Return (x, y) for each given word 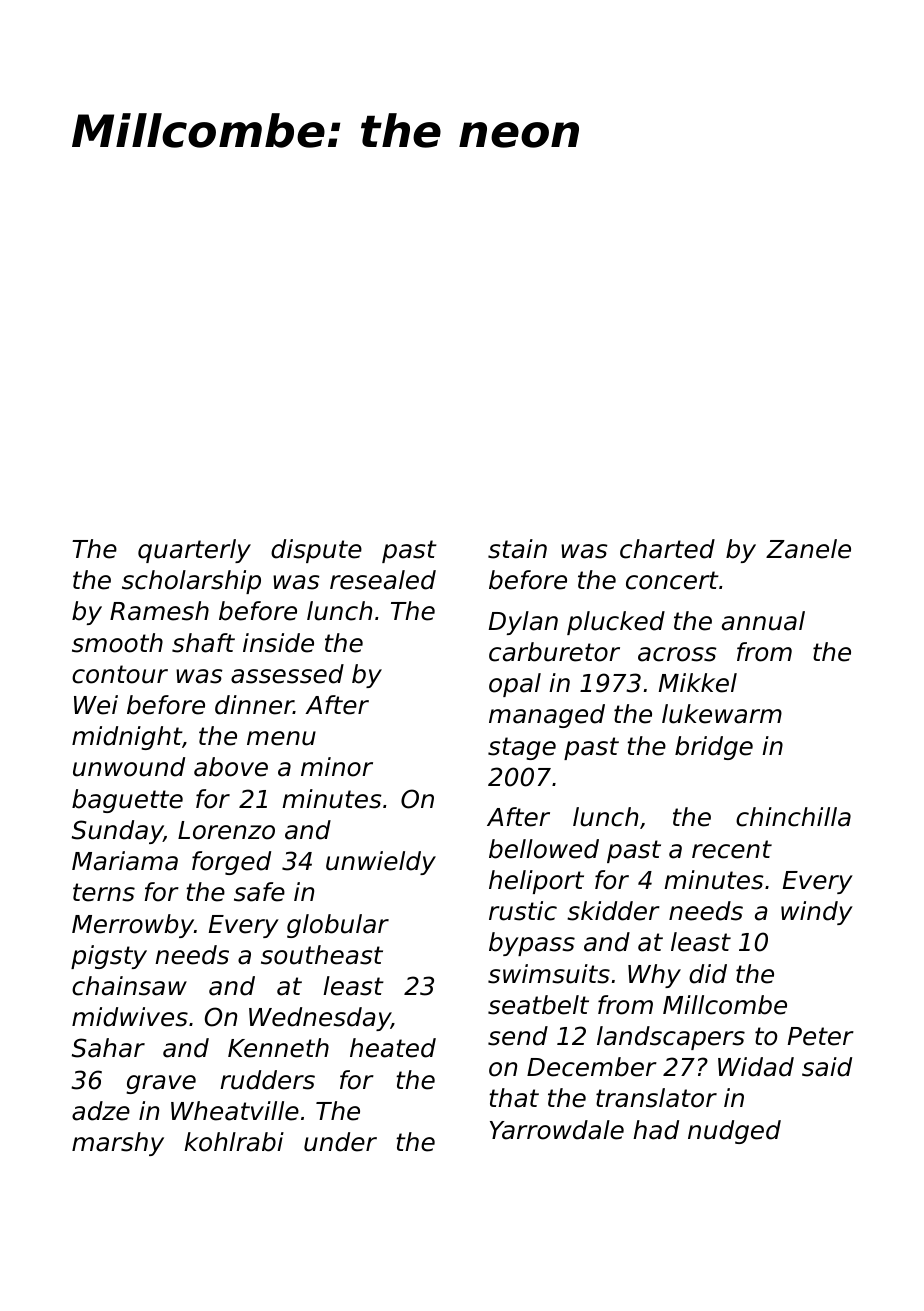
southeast (322, 955)
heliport (536, 882)
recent (732, 849)
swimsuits (549, 974)
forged (231, 863)
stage (522, 748)
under (340, 1142)
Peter (821, 1036)
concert (672, 580)
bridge (714, 748)
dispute (316, 551)
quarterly (194, 551)
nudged (734, 1132)
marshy (118, 1144)
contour (120, 674)
